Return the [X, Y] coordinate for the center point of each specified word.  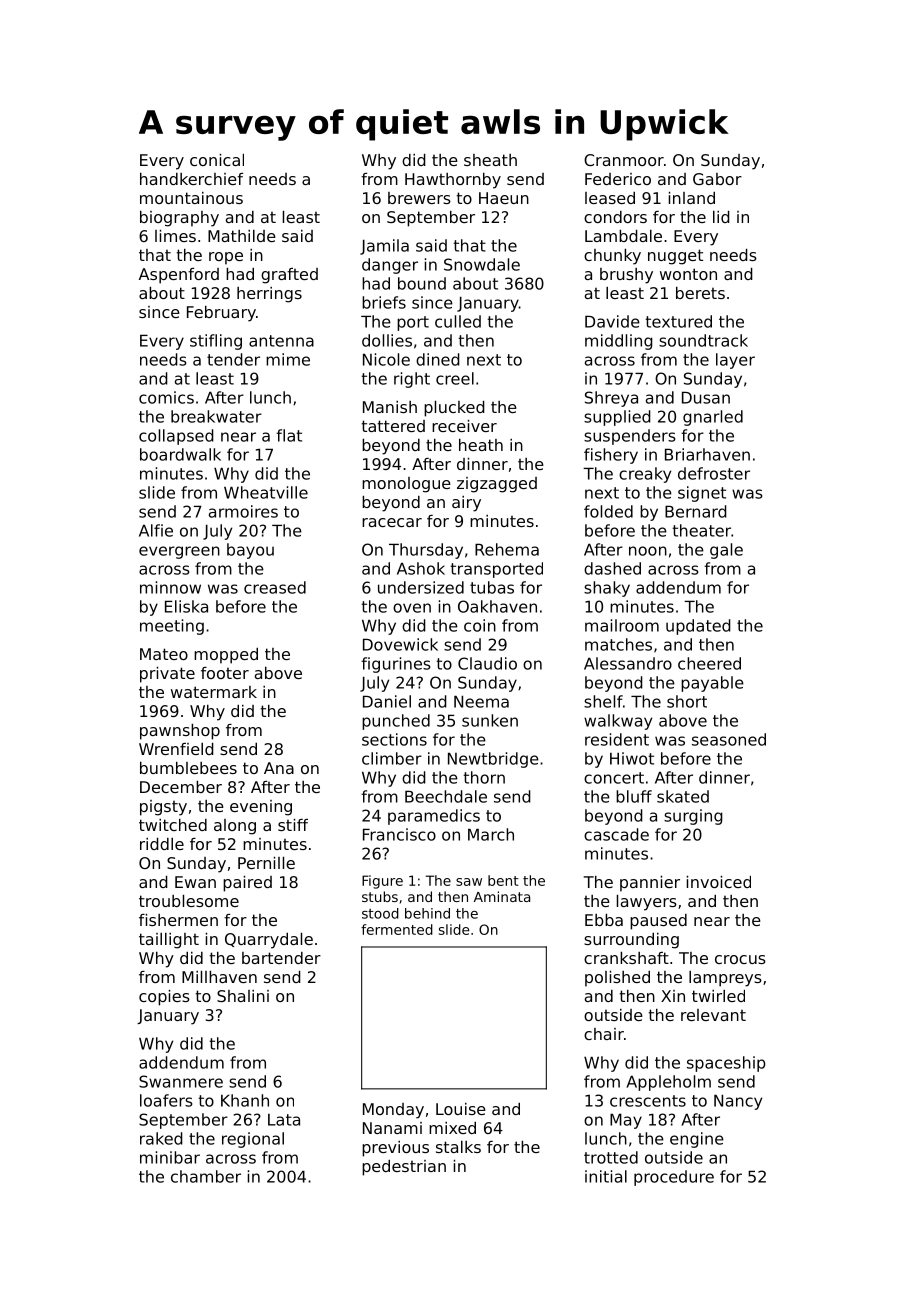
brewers [419, 198]
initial [606, 1176]
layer [735, 361]
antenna [281, 341]
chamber [206, 1176]
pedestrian [404, 1168]
